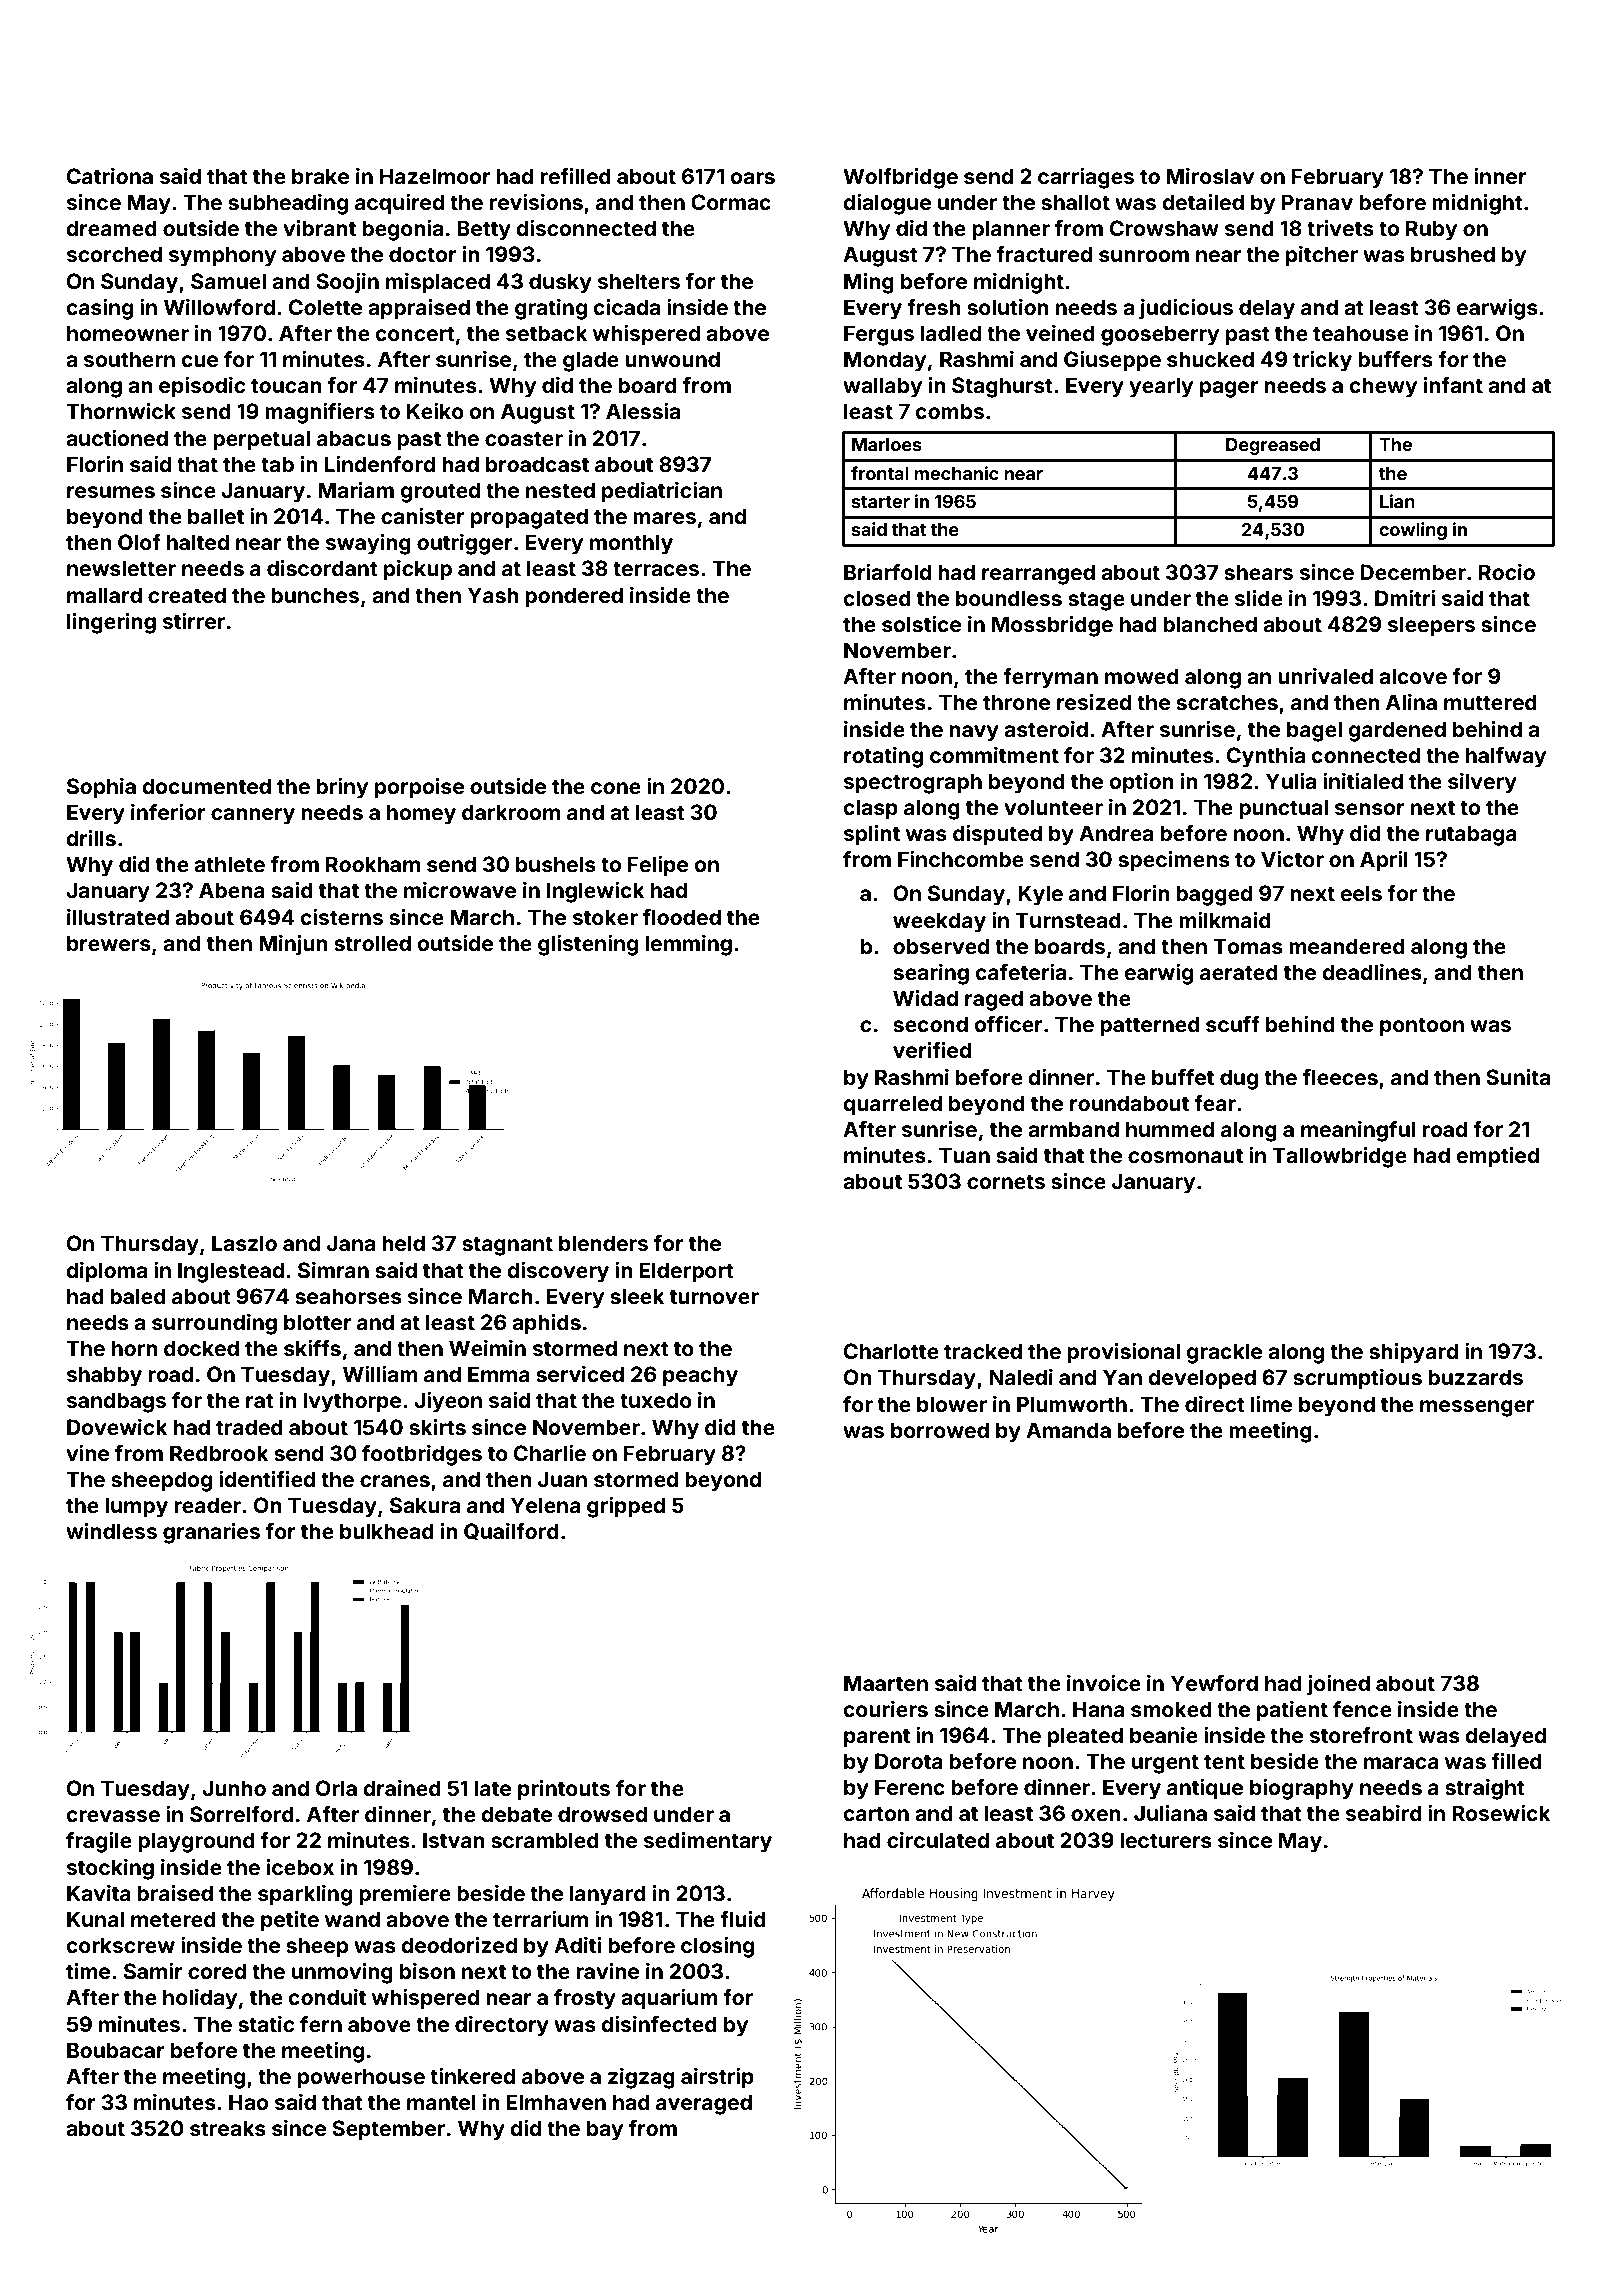 This document has width=1620, height=2292. What do you see at coordinates (951, 333) in the document?
I see `ladled` at bounding box center [951, 333].
